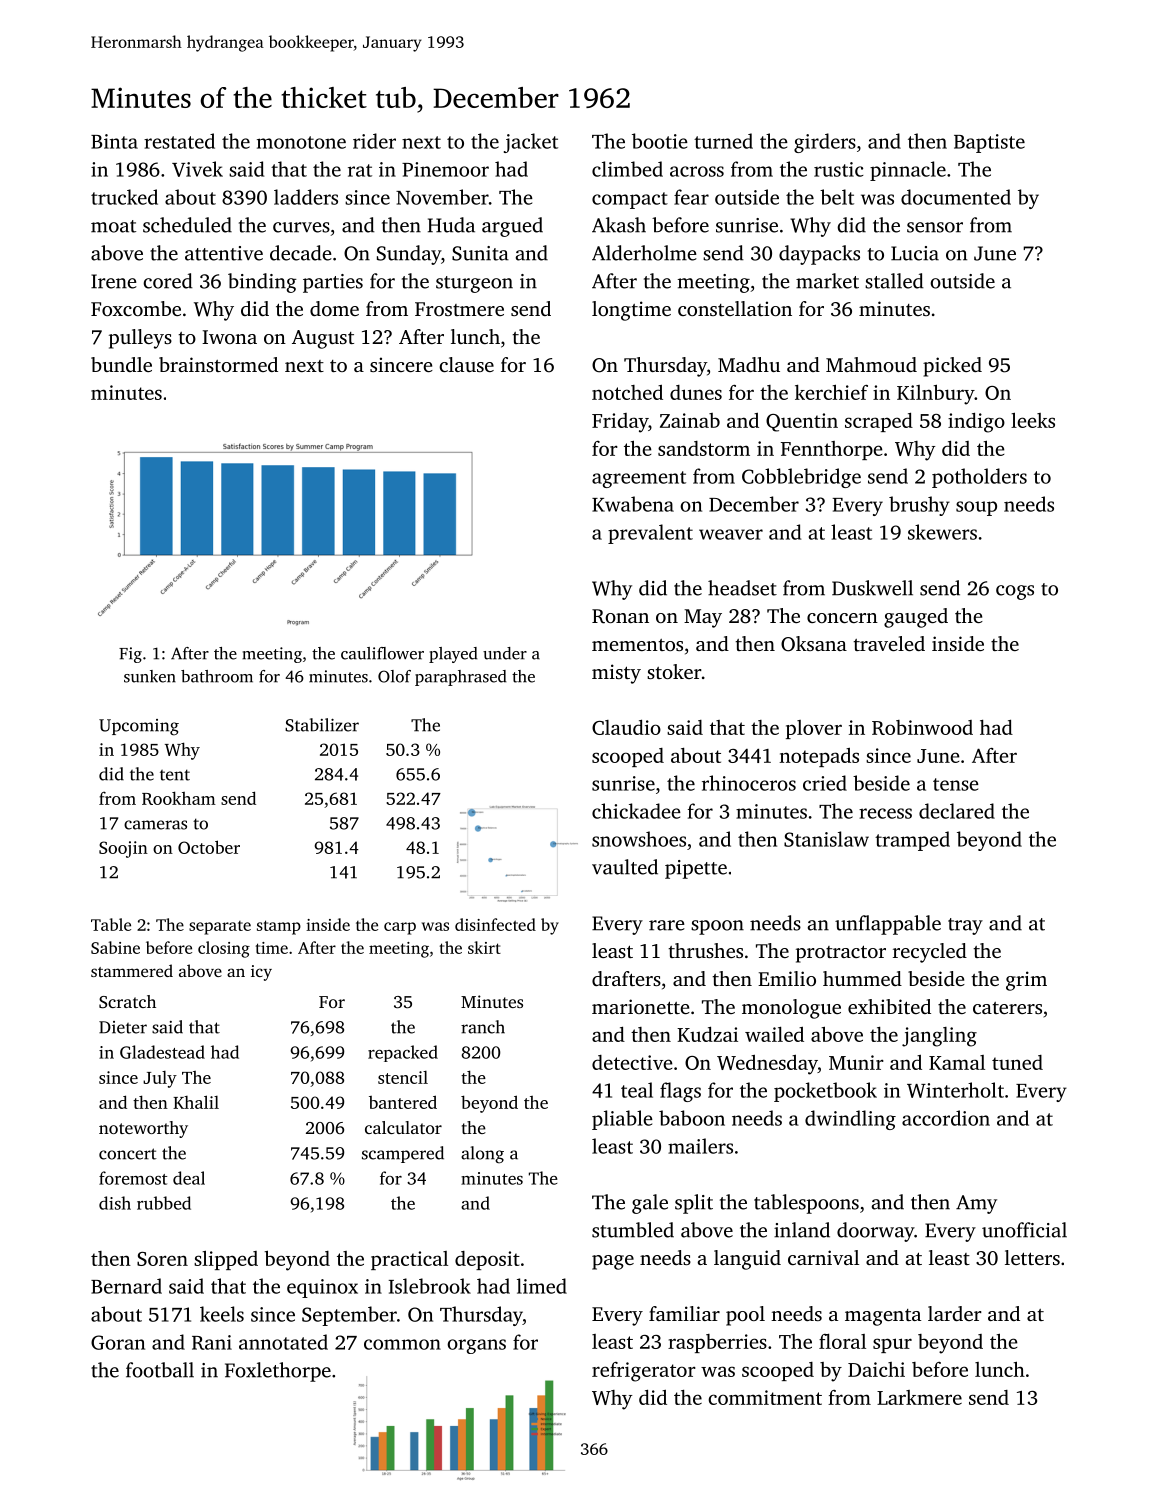 The image size is (1160, 1501). I want to click on commitment, so click(765, 1397).
